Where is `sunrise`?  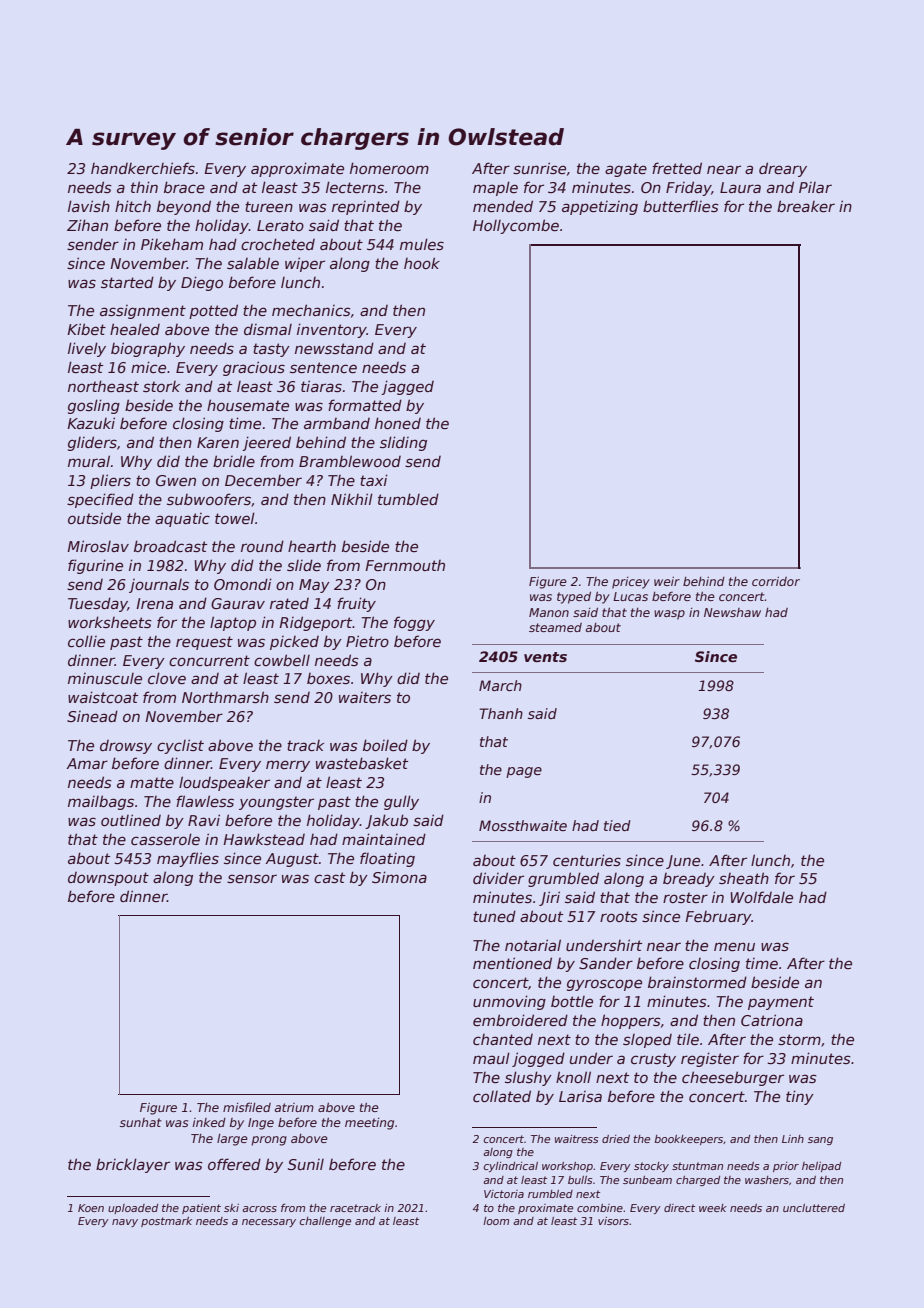 sunrise is located at coordinates (539, 168).
